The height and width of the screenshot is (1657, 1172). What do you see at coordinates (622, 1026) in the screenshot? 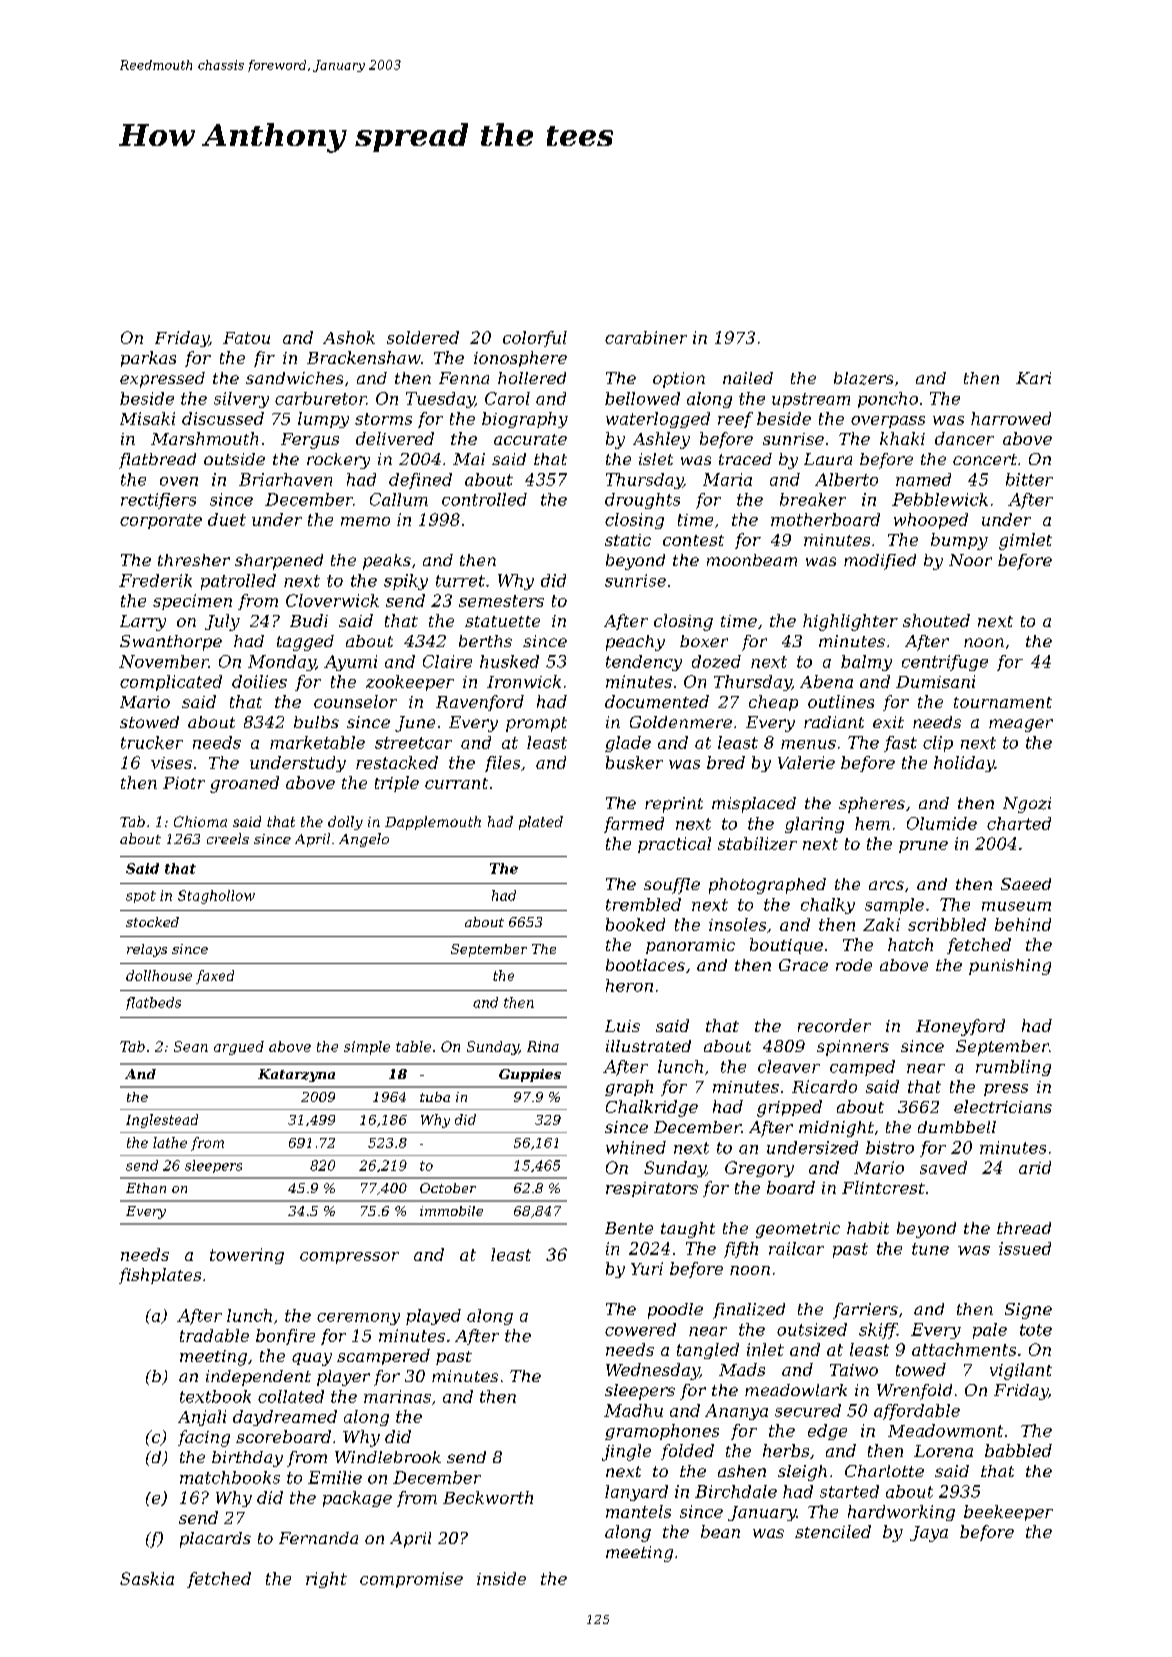
I see `Luis` at bounding box center [622, 1026].
